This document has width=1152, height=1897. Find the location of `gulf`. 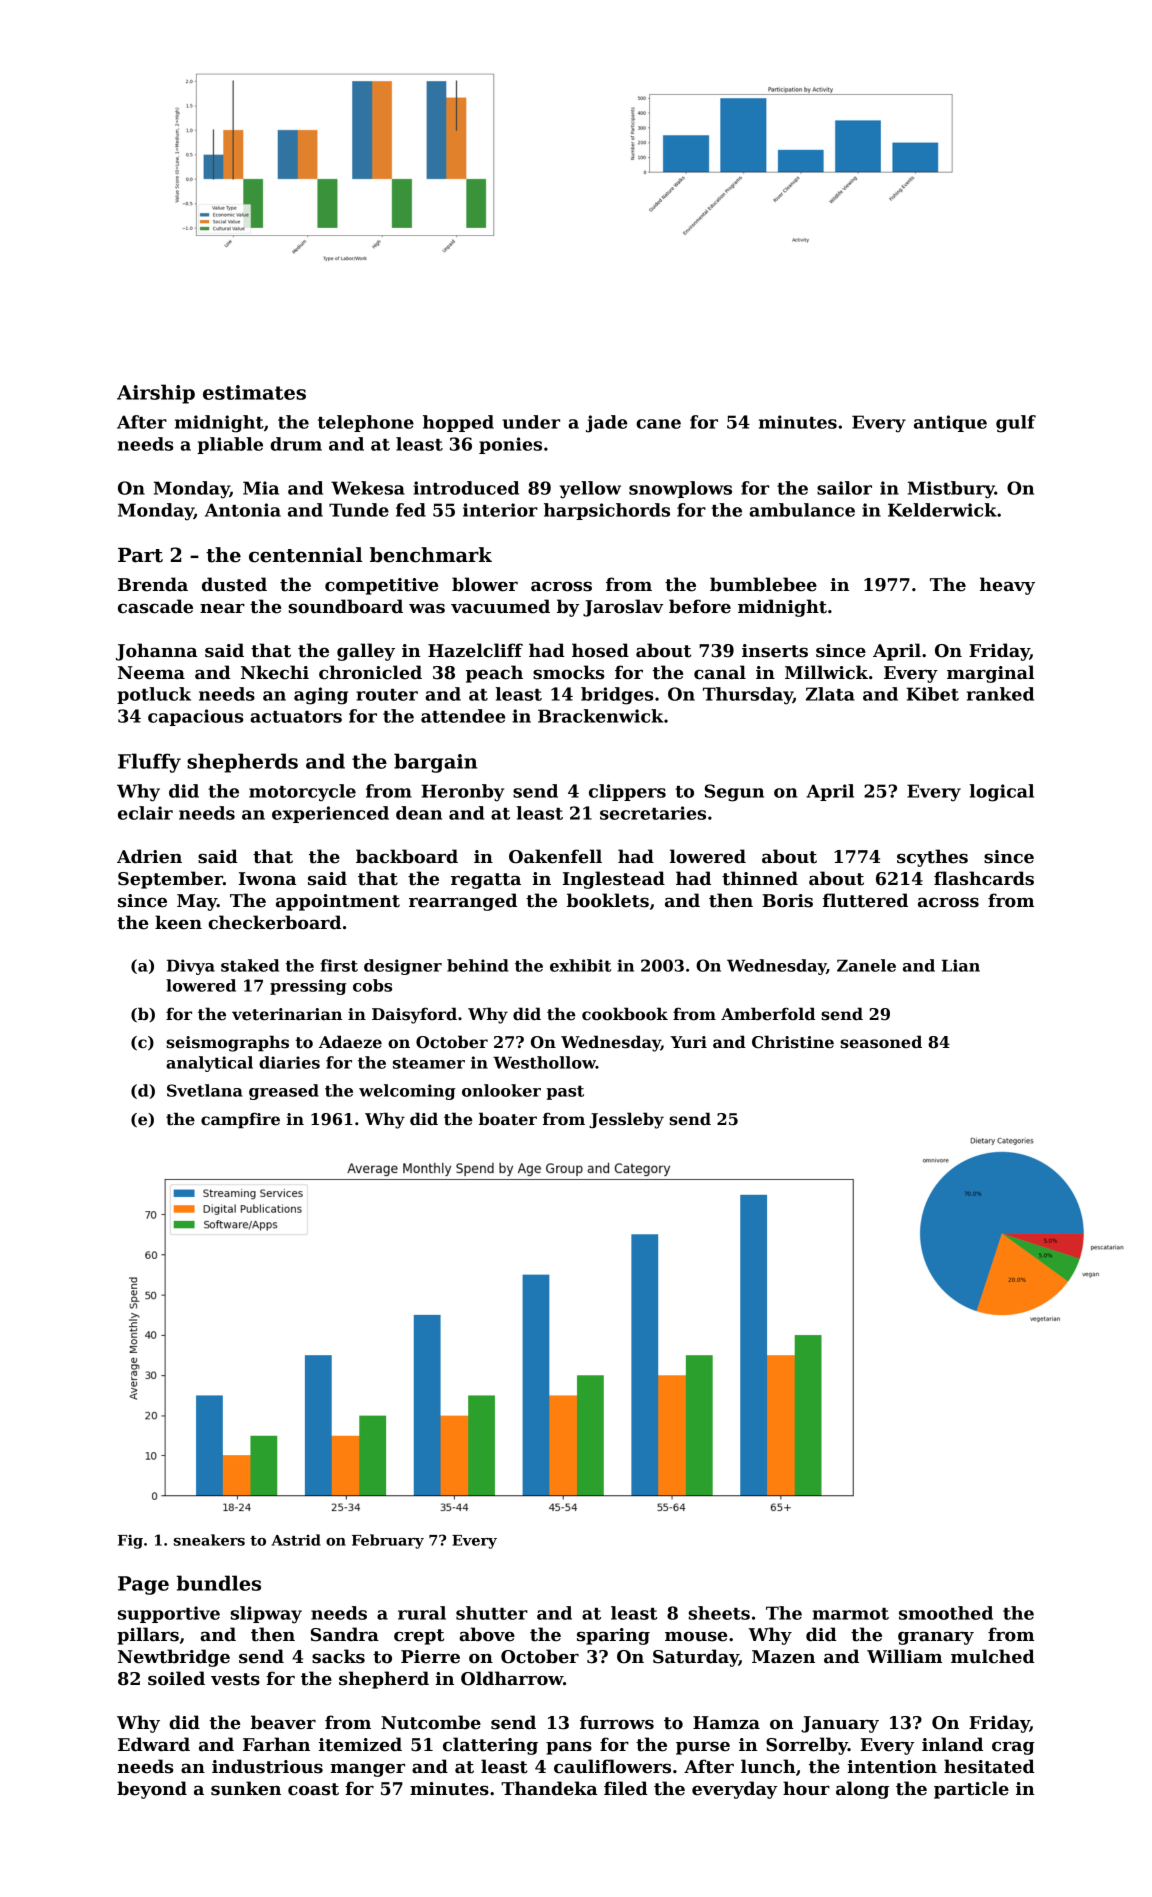

gulf is located at coordinates (1016, 424).
